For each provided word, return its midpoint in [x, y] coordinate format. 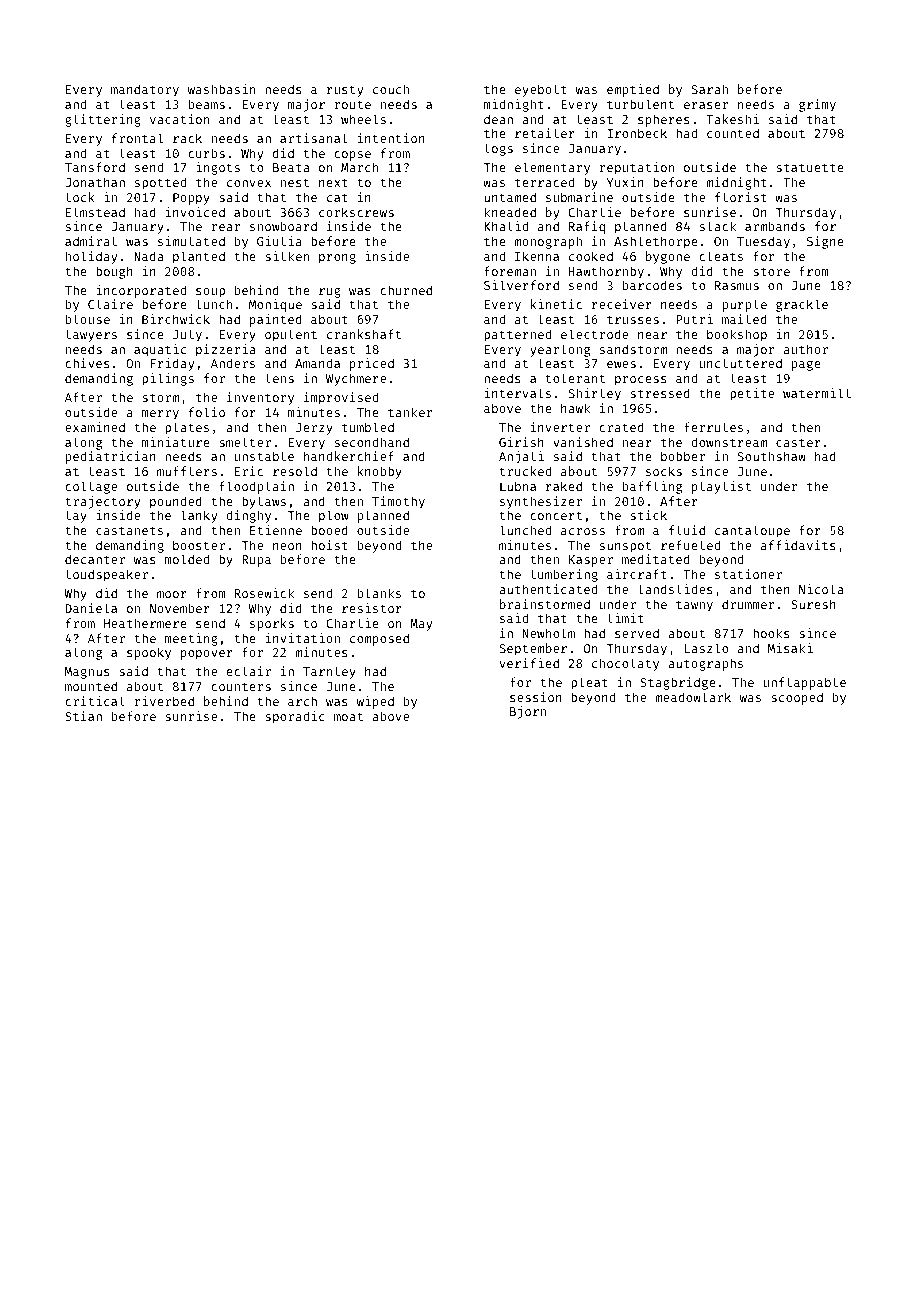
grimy [817, 105]
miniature [176, 442]
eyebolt [541, 90]
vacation [179, 119]
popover [207, 655]
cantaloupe [752, 531]
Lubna [518, 486]
